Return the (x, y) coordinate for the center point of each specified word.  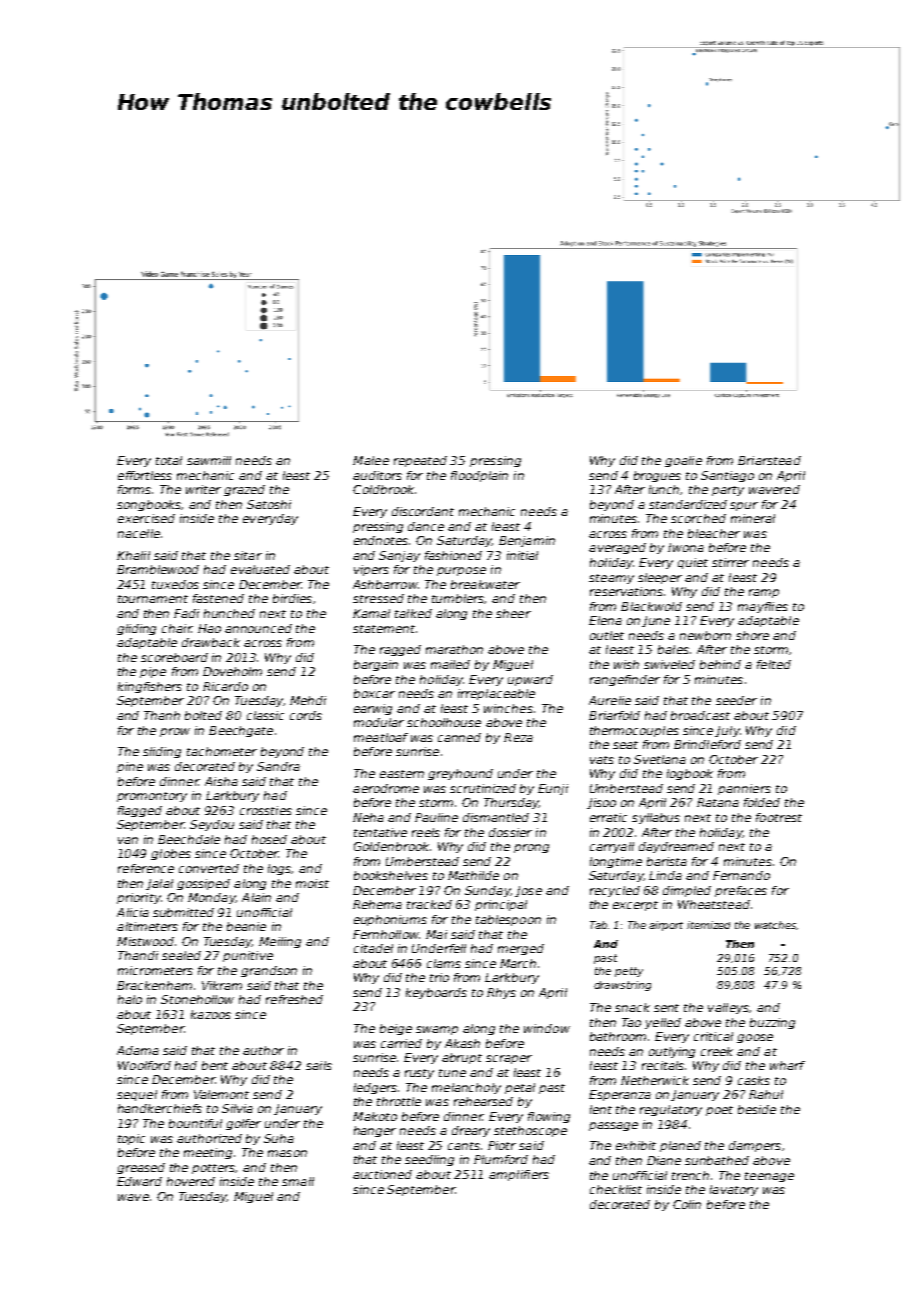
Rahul (766, 1094)
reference (146, 868)
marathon (454, 649)
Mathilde (473, 875)
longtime (616, 862)
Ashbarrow (385, 584)
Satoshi (269, 504)
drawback (211, 642)
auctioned (382, 1174)
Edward (139, 1181)
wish (626, 664)
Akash (462, 1043)
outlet (607, 635)
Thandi (138, 955)
